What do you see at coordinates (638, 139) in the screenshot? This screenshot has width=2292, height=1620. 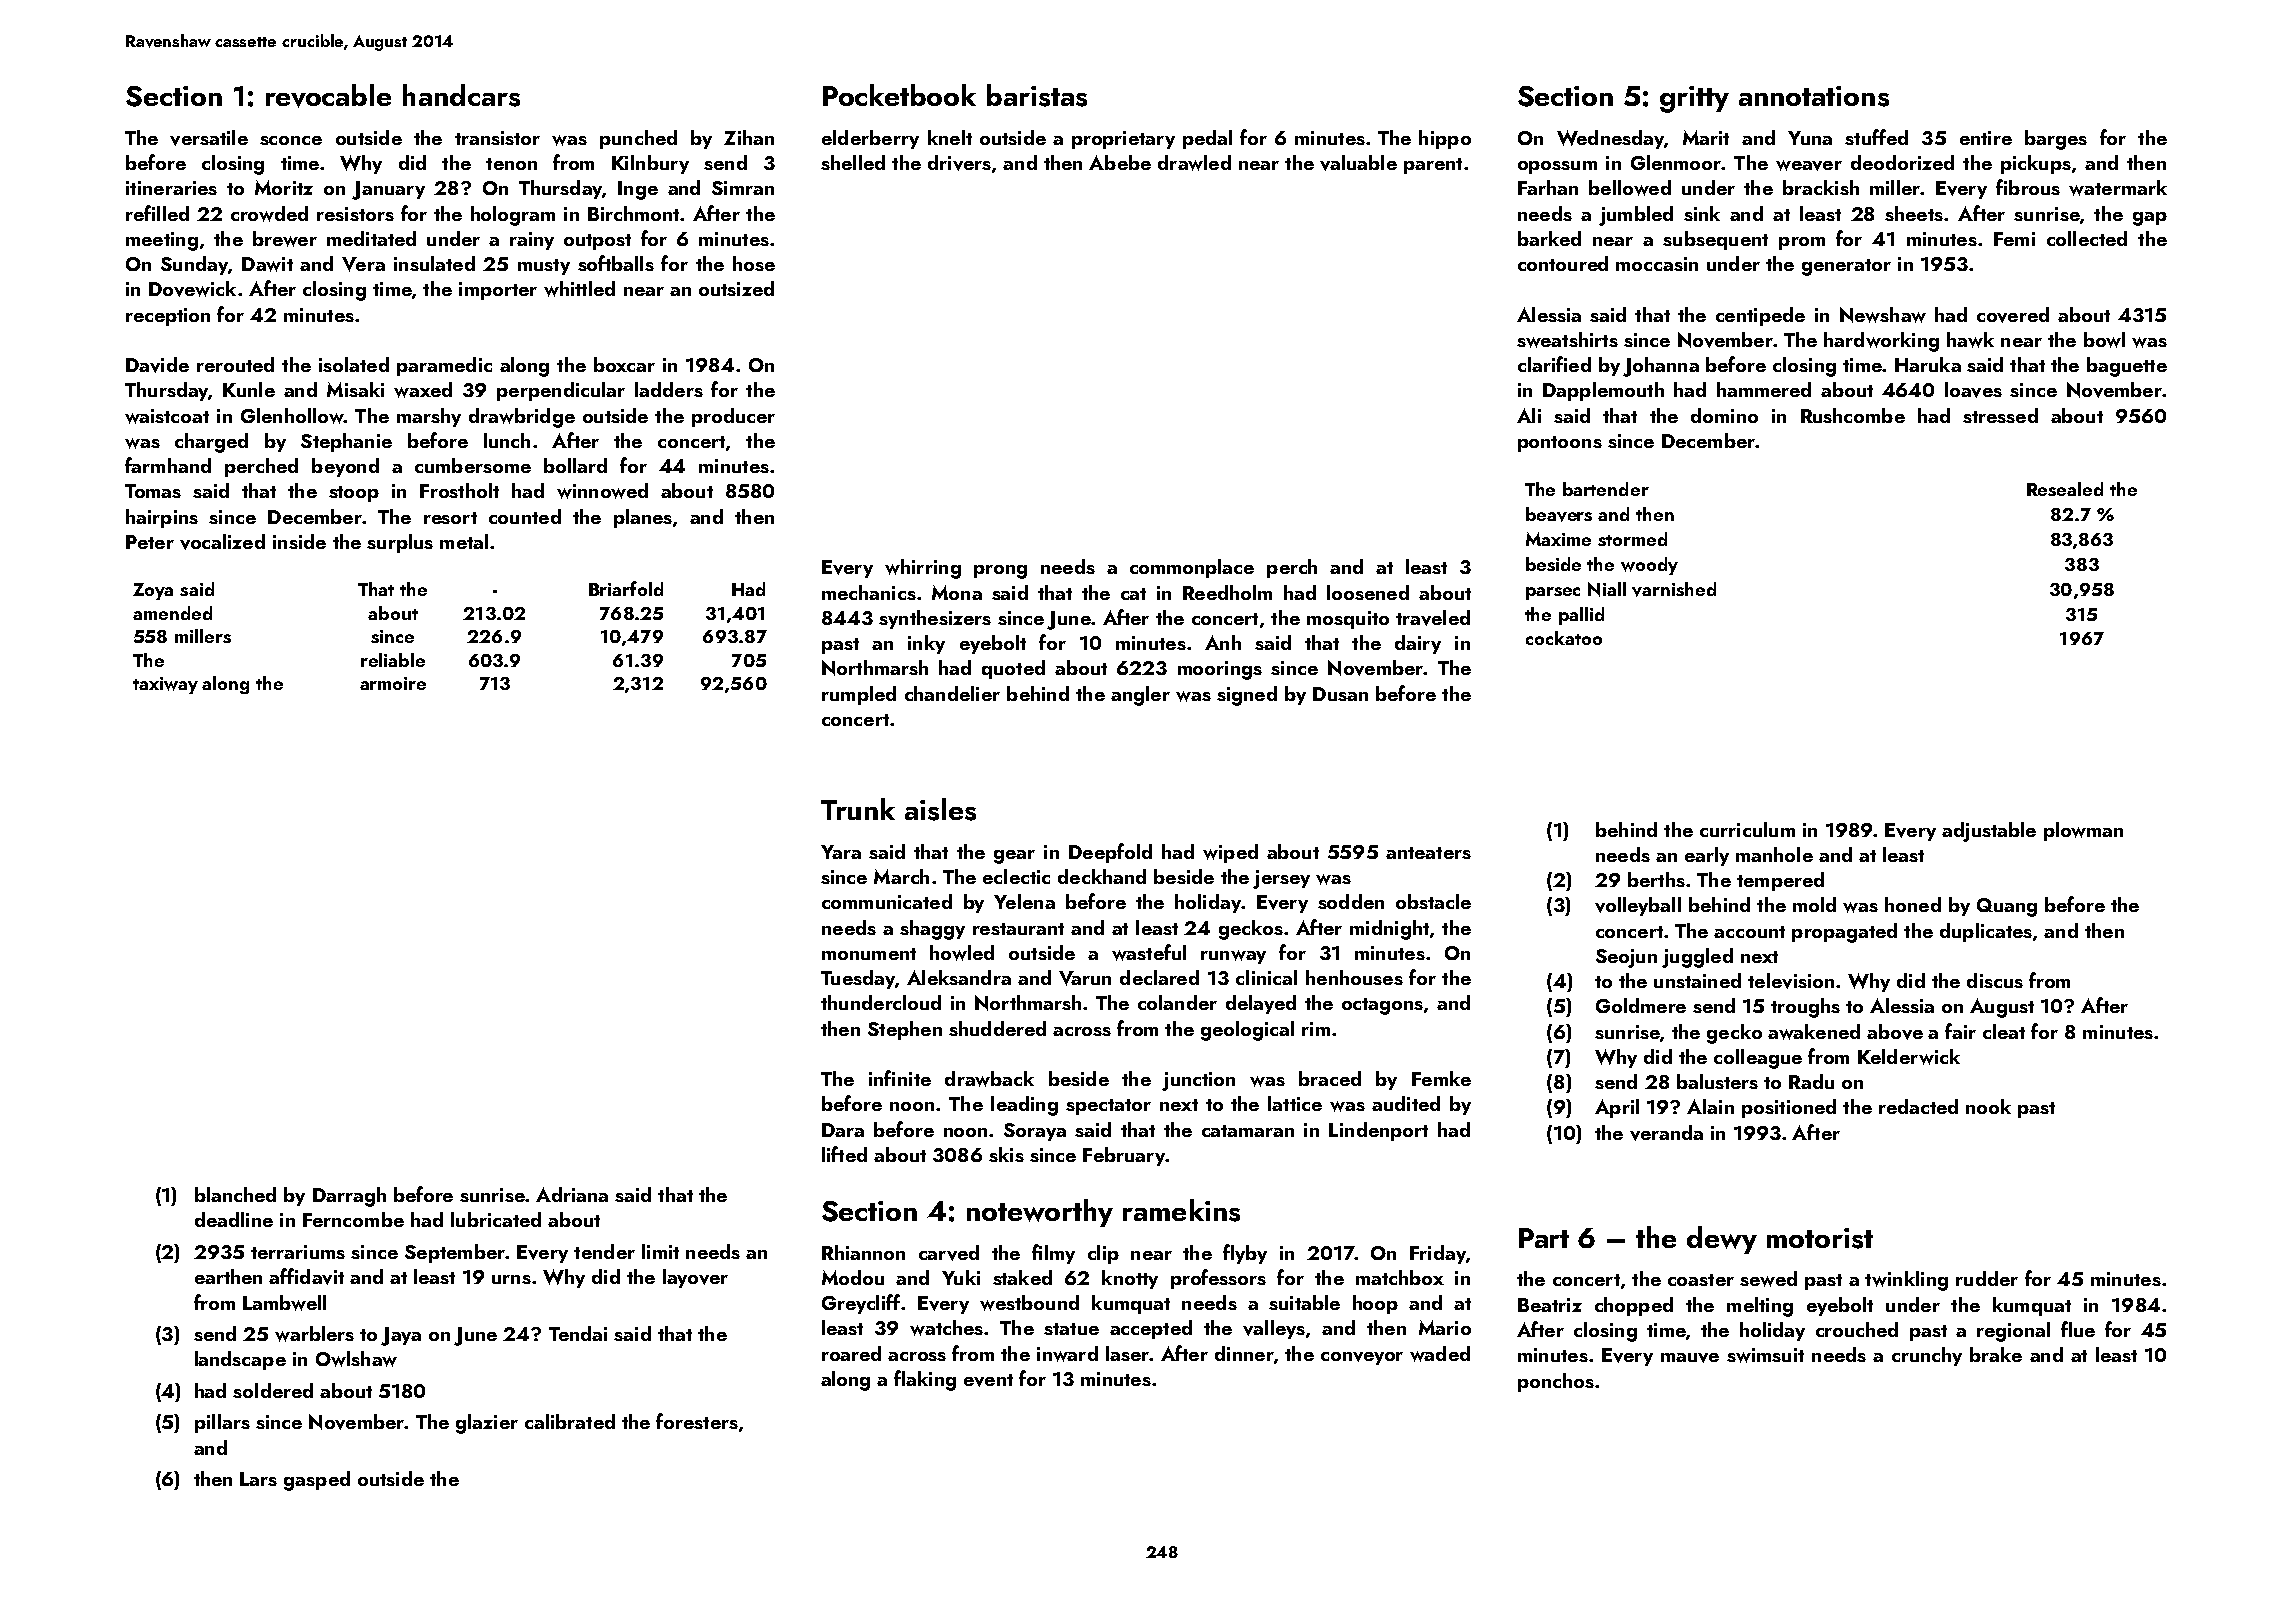 I see `punched` at bounding box center [638, 139].
